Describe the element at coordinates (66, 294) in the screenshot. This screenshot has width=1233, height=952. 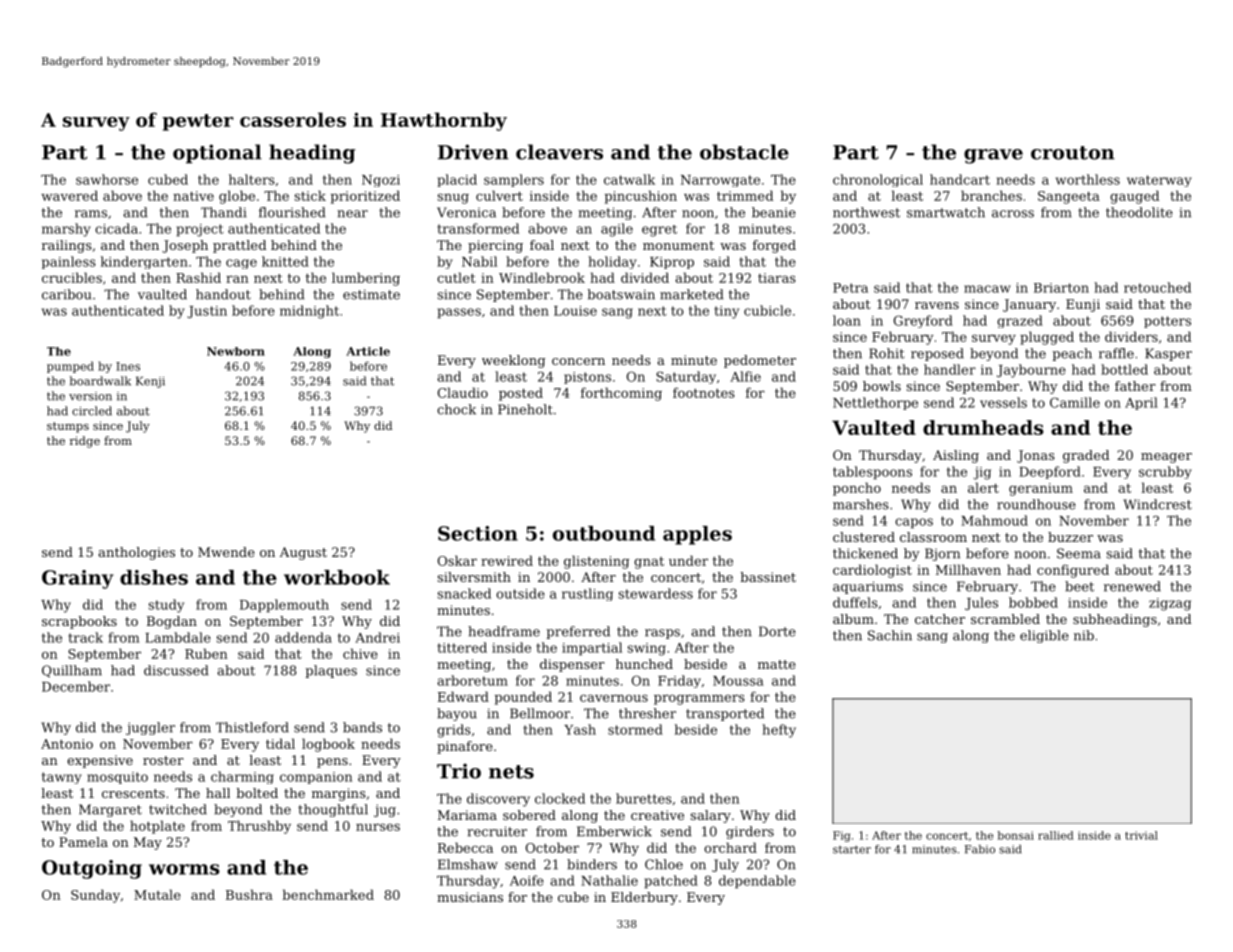
I see `caribou` at that location.
